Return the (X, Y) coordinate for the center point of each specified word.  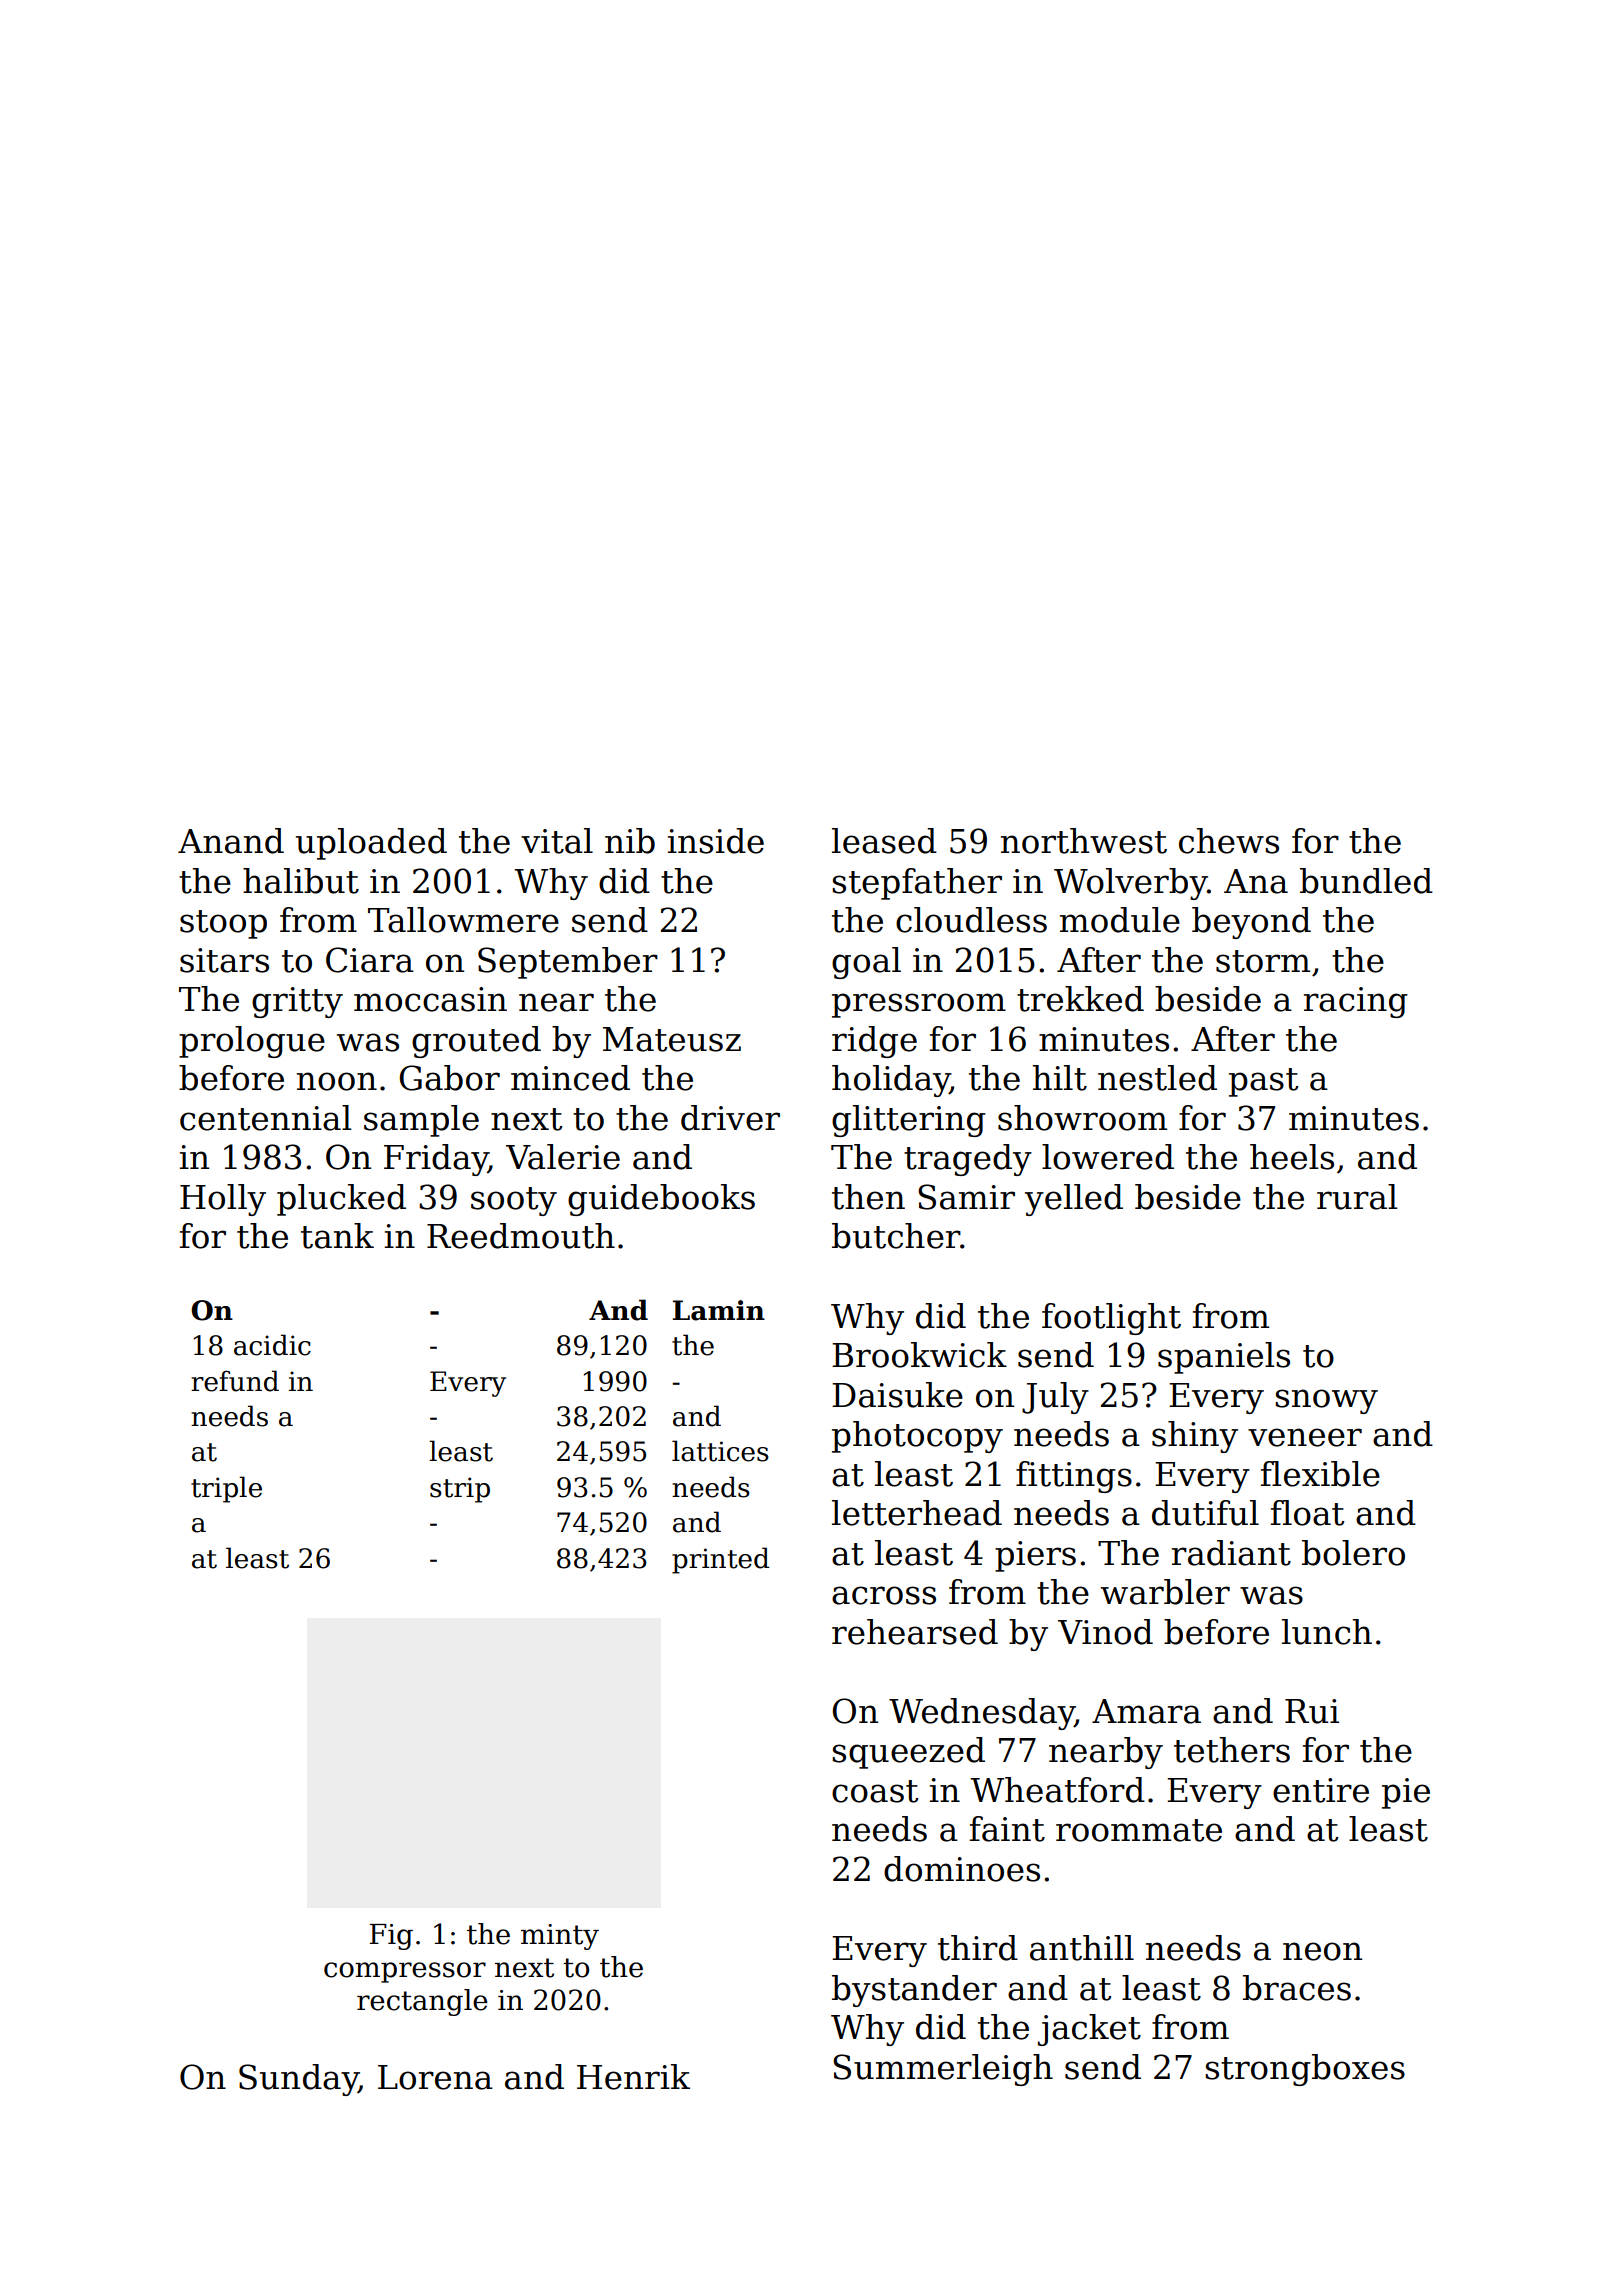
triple (226, 1489)
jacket (1089, 2030)
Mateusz (672, 1039)
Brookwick (919, 1355)
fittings (1074, 1477)
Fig (391, 1937)
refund (235, 1381)
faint (1007, 1829)
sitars (224, 960)
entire (1321, 1790)
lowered (1108, 1157)
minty (560, 1937)
